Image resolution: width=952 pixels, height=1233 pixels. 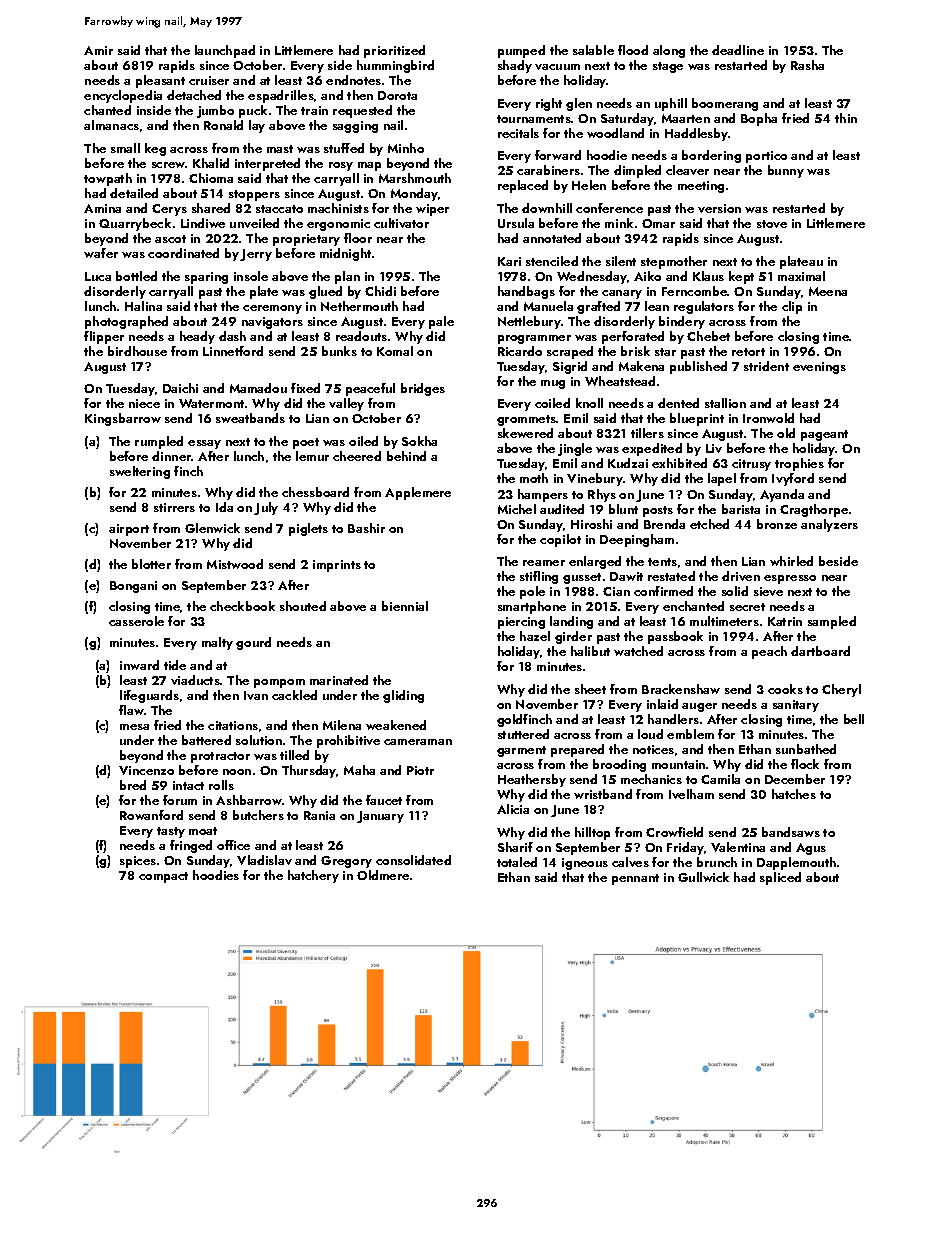 I want to click on cameraman, so click(x=418, y=742).
